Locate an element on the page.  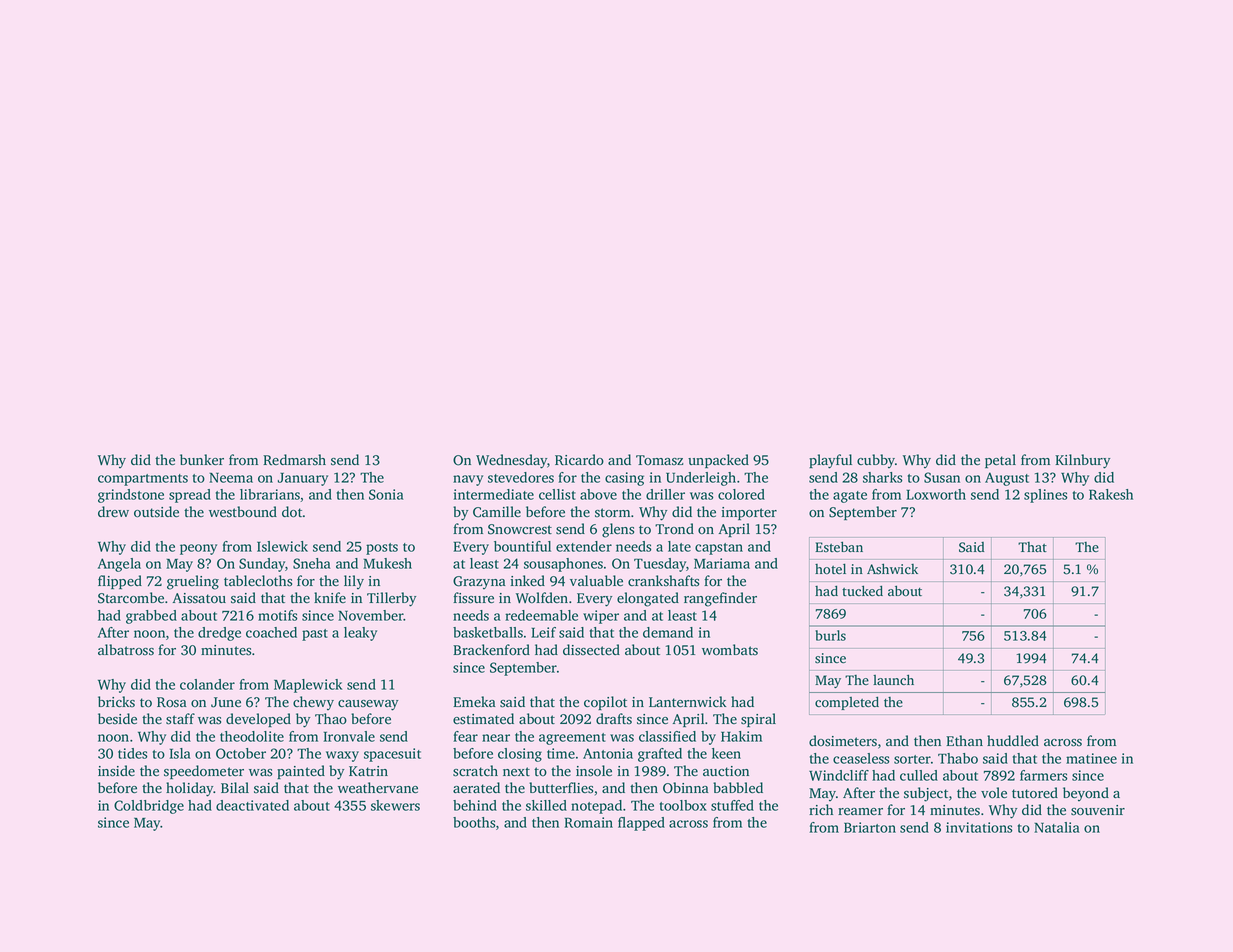
playful is located at coordinates (830, 461).
